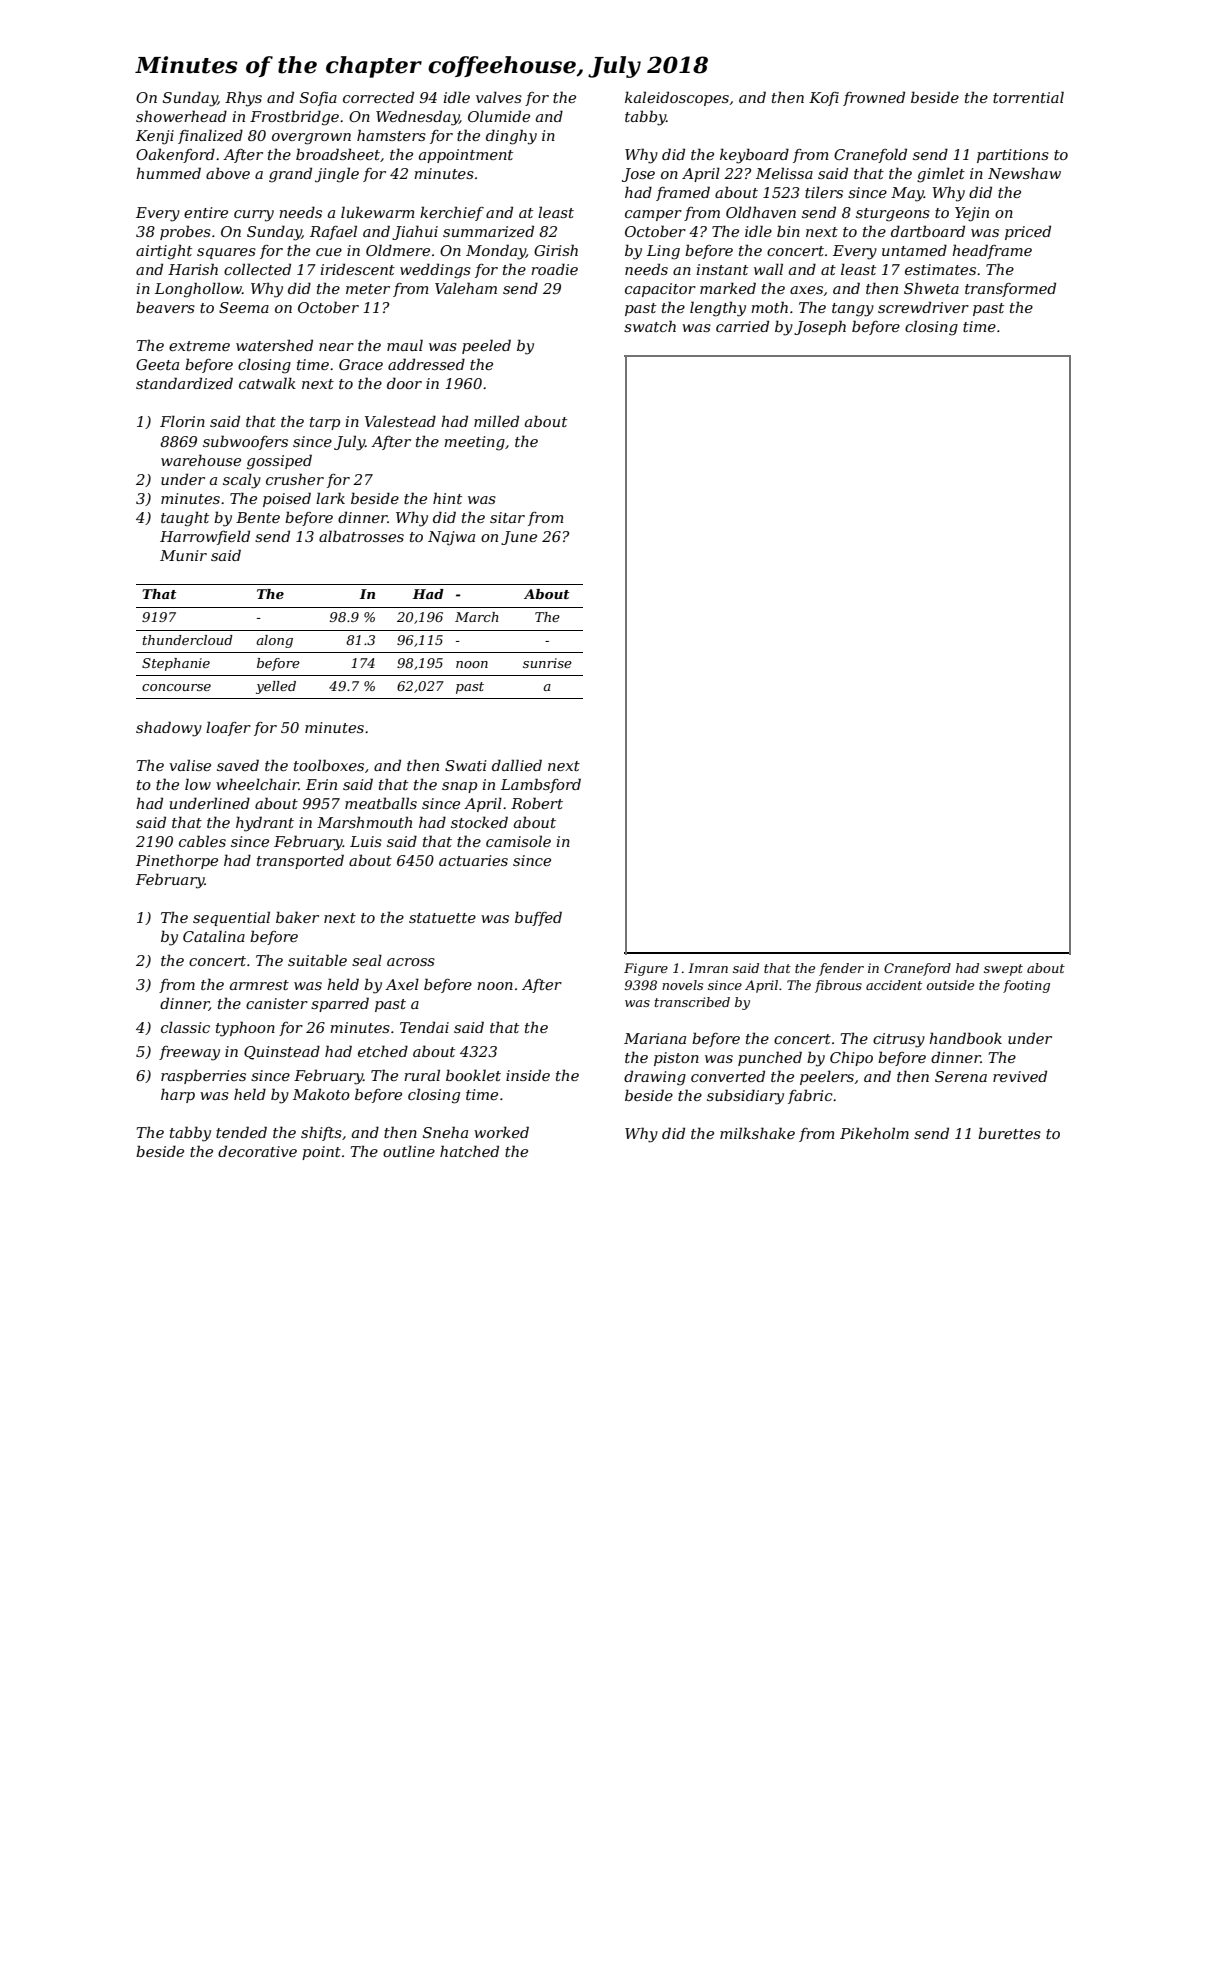 The image size is (1207, 1988). What do you see at coordinates (517, 765) in the screenshot?
I see `dallied` at bounding box center [517, 765].
